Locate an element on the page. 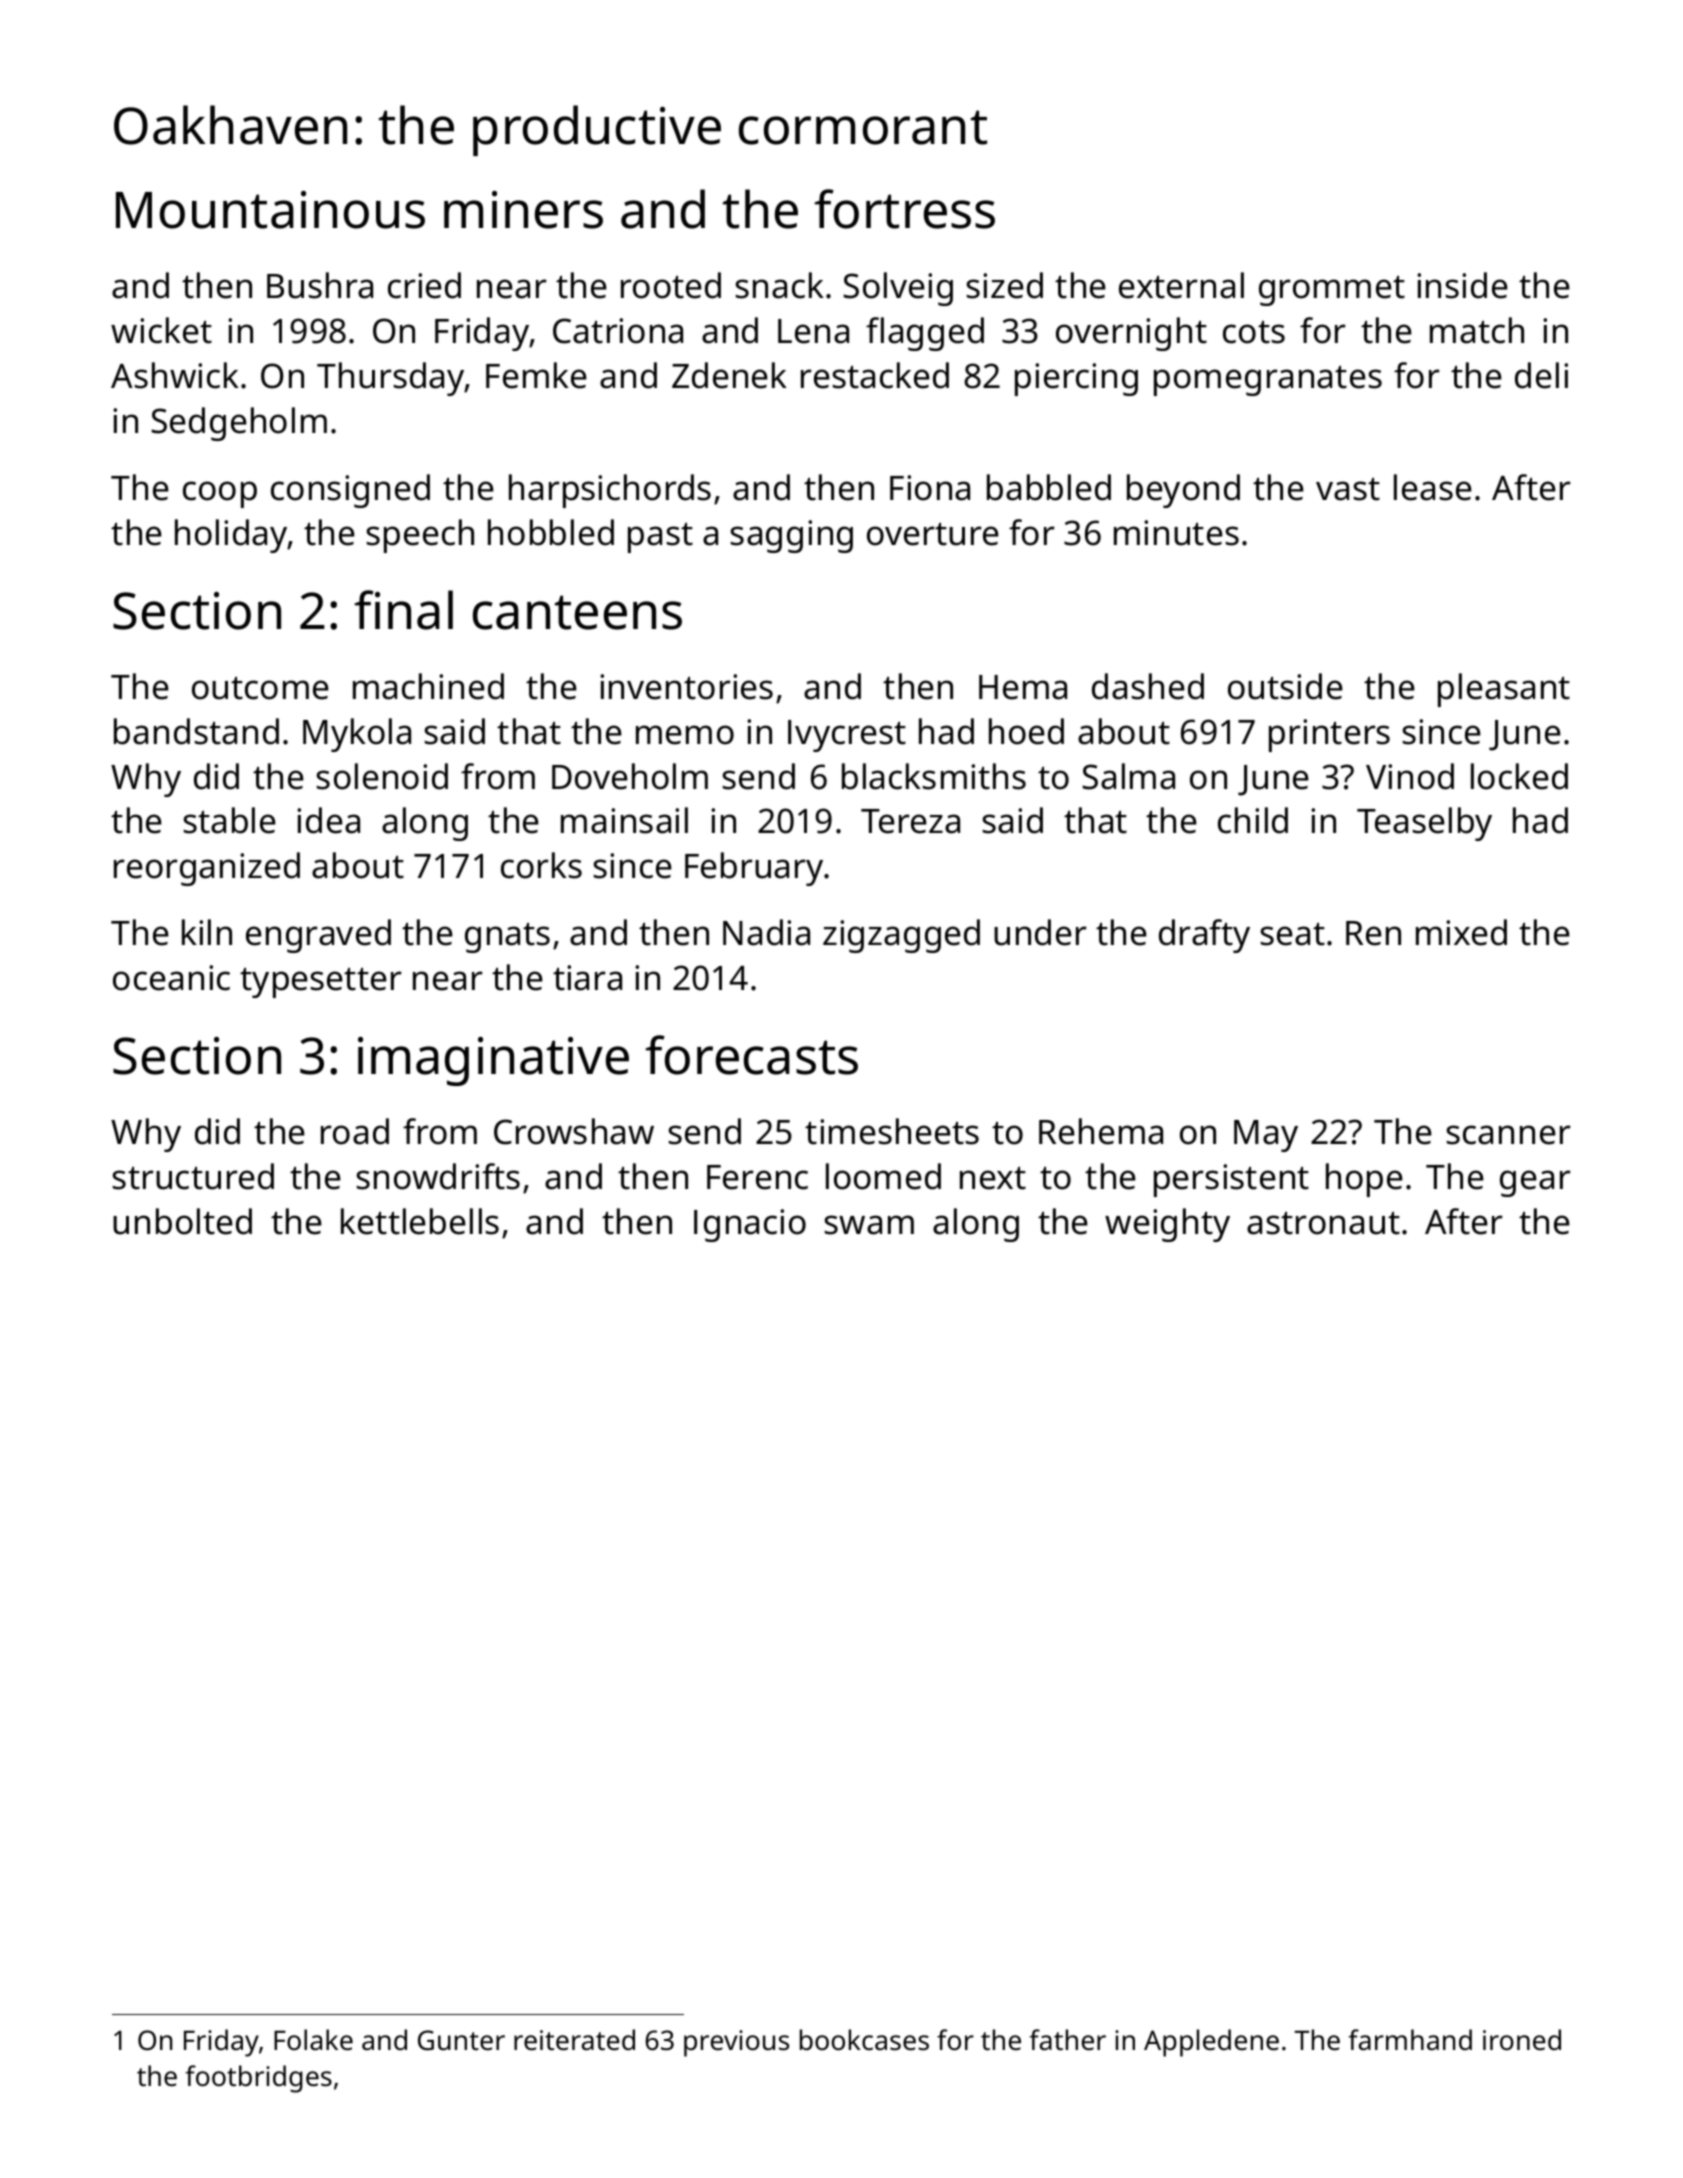 The width and height of the page is (1683, 2178). Ignacio is located at coordinates (750, 1225).
